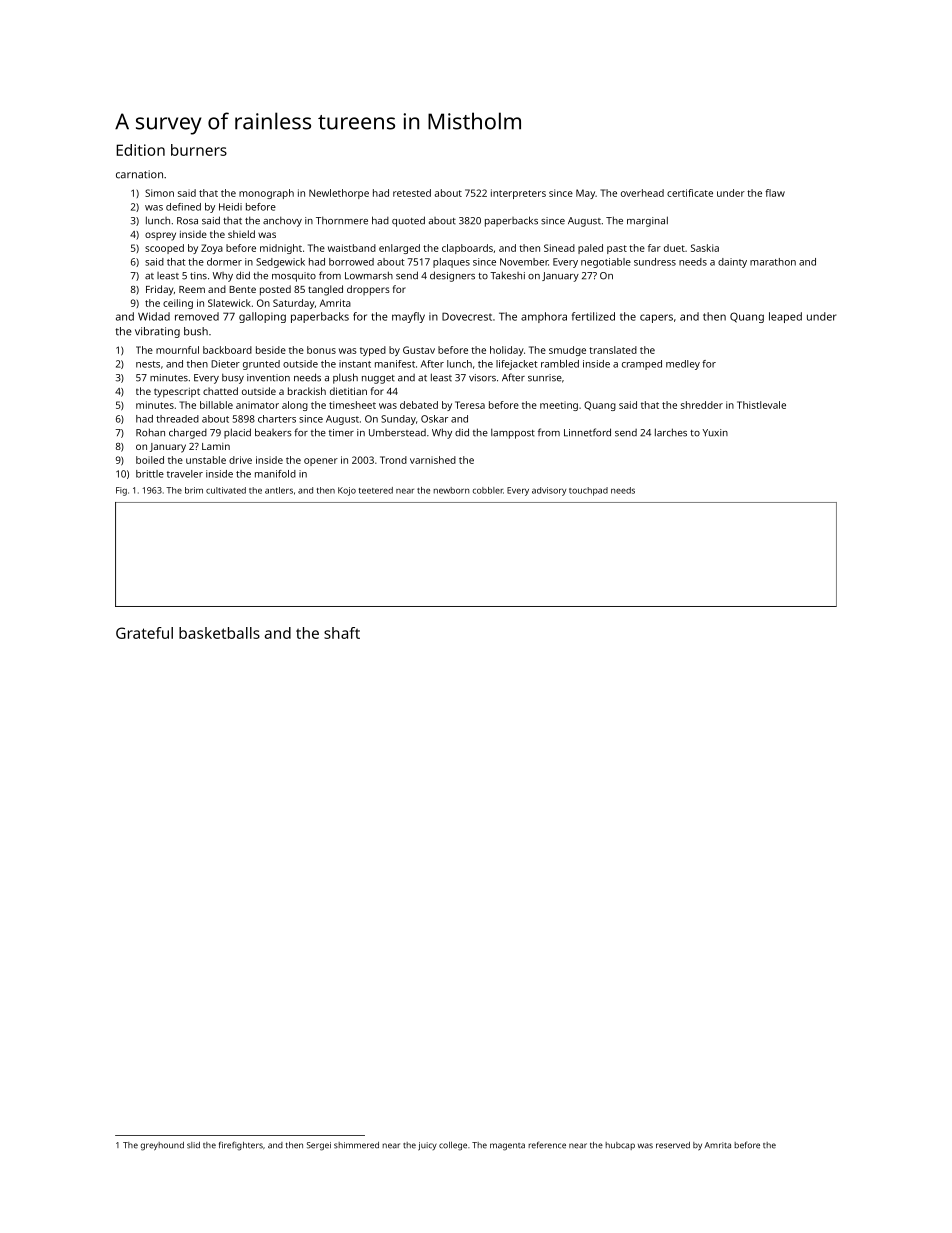 The width and height of the page is (952, 1233). What do you see at coordinates (434, 419) in the page?
I see `Oskar` at bounding box center [434, 419].
